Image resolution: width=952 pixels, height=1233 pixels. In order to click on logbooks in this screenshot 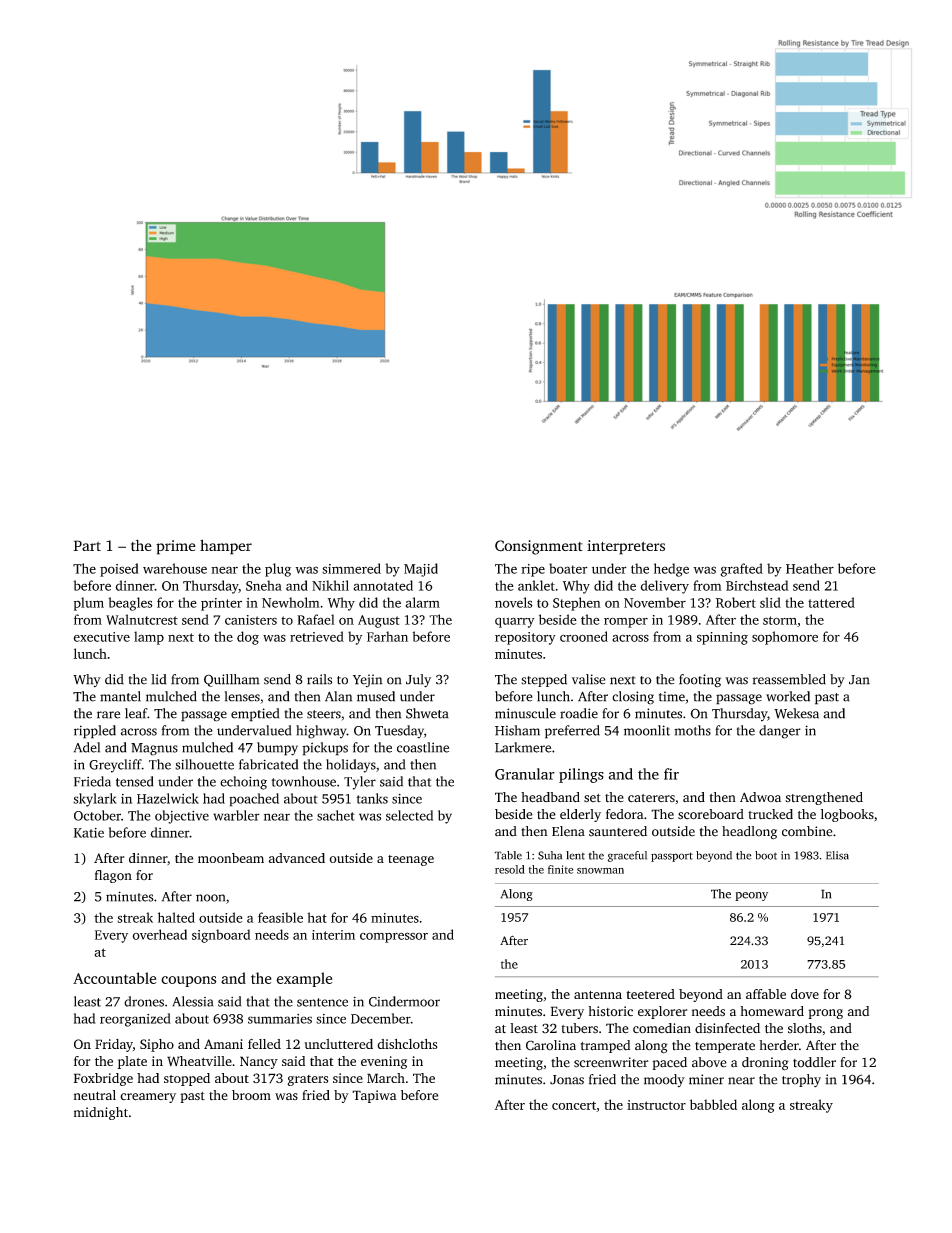, I will do `click(847, 815)`.
